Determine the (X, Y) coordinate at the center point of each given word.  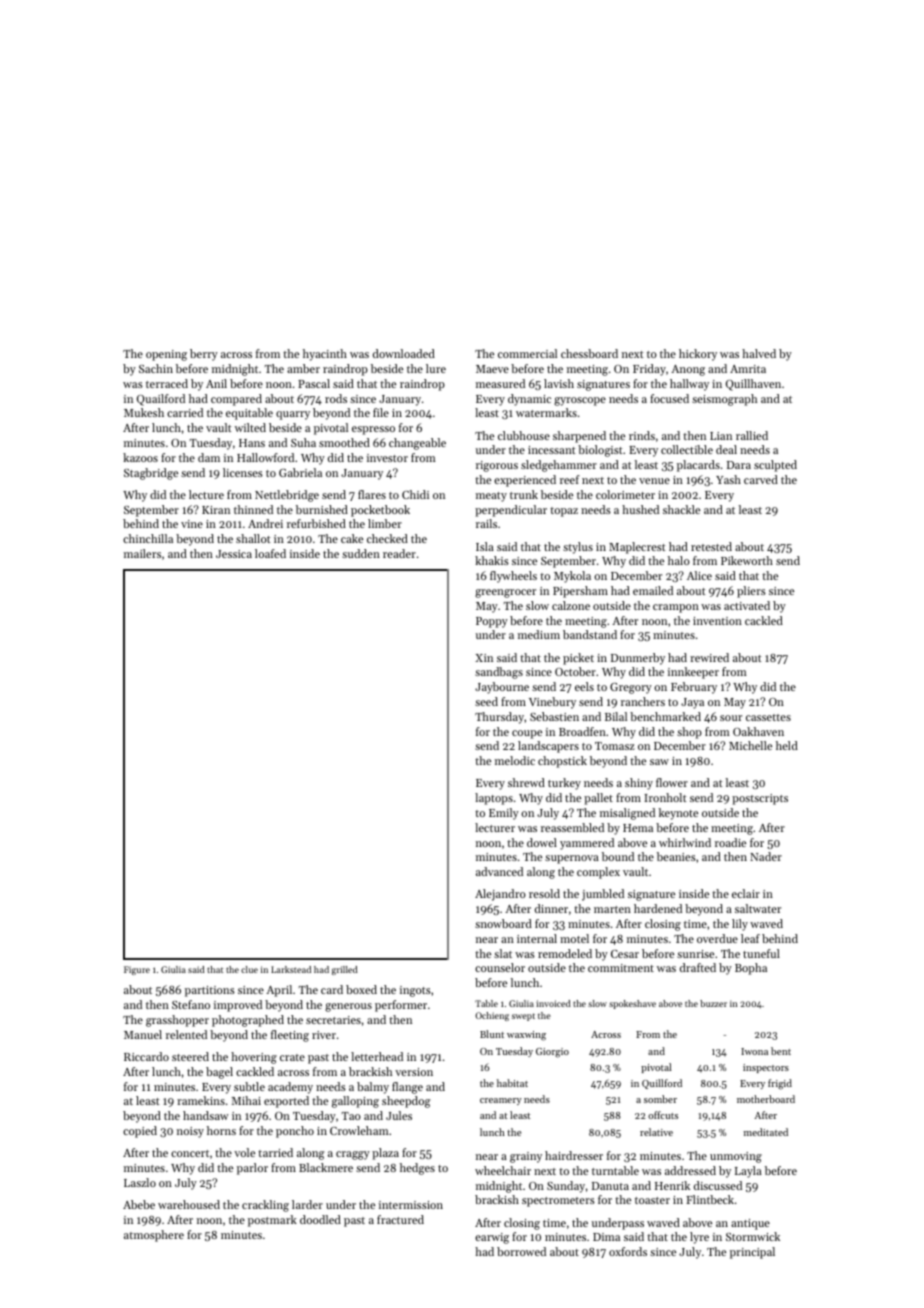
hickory (698, 355)
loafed (270, 553)
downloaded (404, 353)
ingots (415, 991)
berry (204, 355)
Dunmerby (638, 659)
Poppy (492, 622)
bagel (219, 1073)
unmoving (736, 1157)
